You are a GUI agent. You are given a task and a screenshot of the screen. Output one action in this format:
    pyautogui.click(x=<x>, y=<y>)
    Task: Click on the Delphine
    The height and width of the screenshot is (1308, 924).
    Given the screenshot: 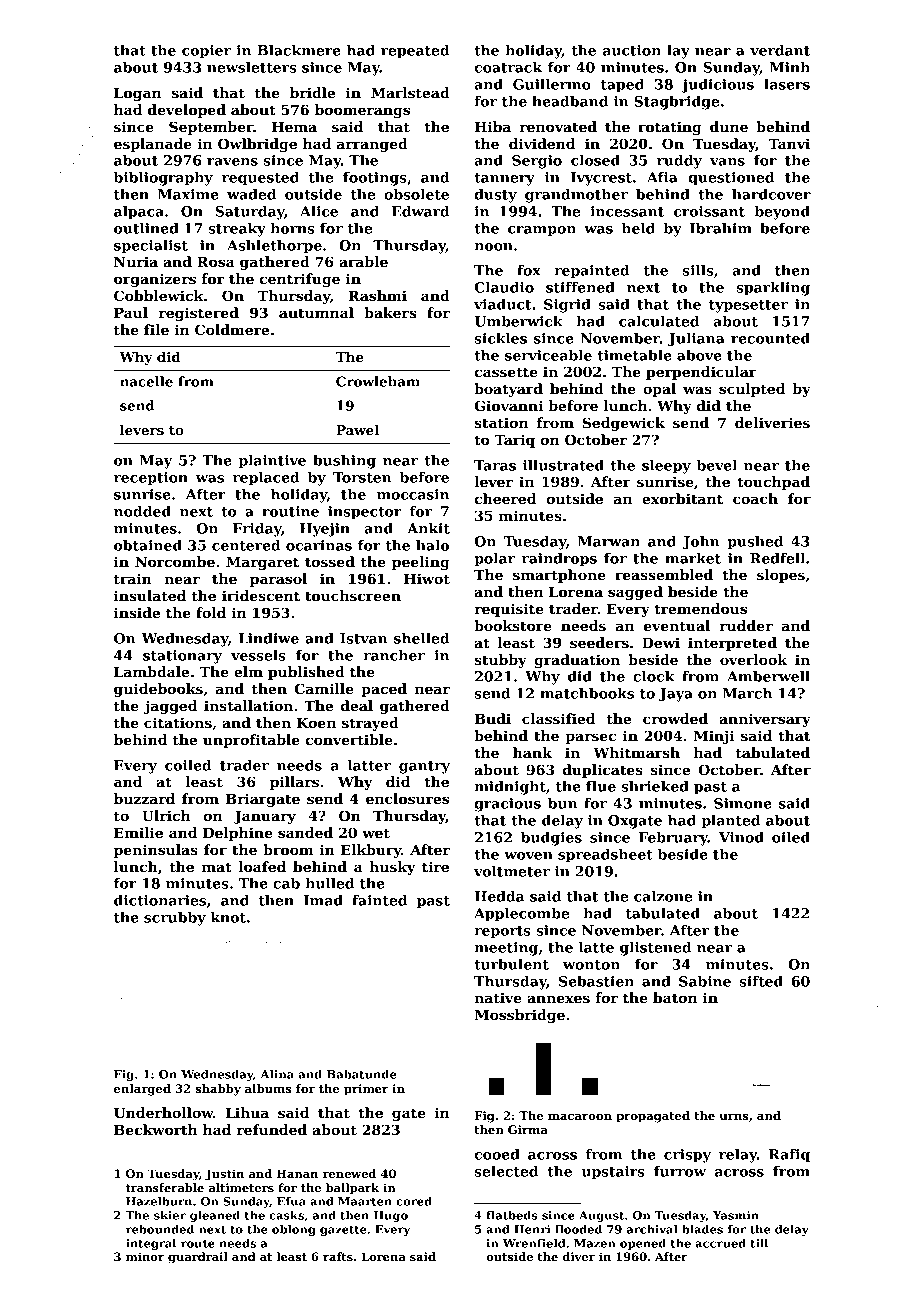 What is the action you would take?
    pyautogui.click(x=238, y=834)
